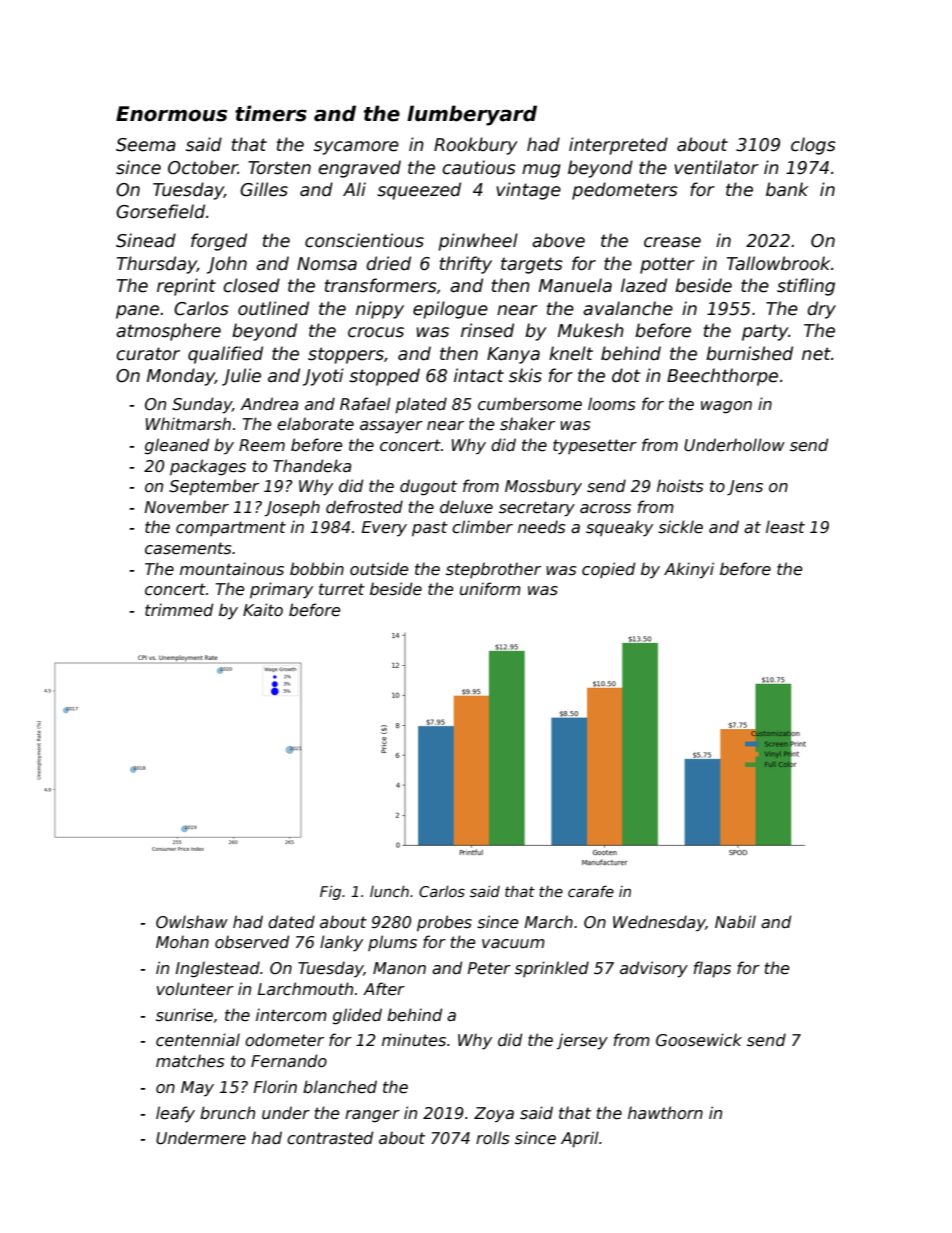  What do you see at coordinates (821, 310) in the screenshot?
I see `dry` at bounding box center [821, 310].
